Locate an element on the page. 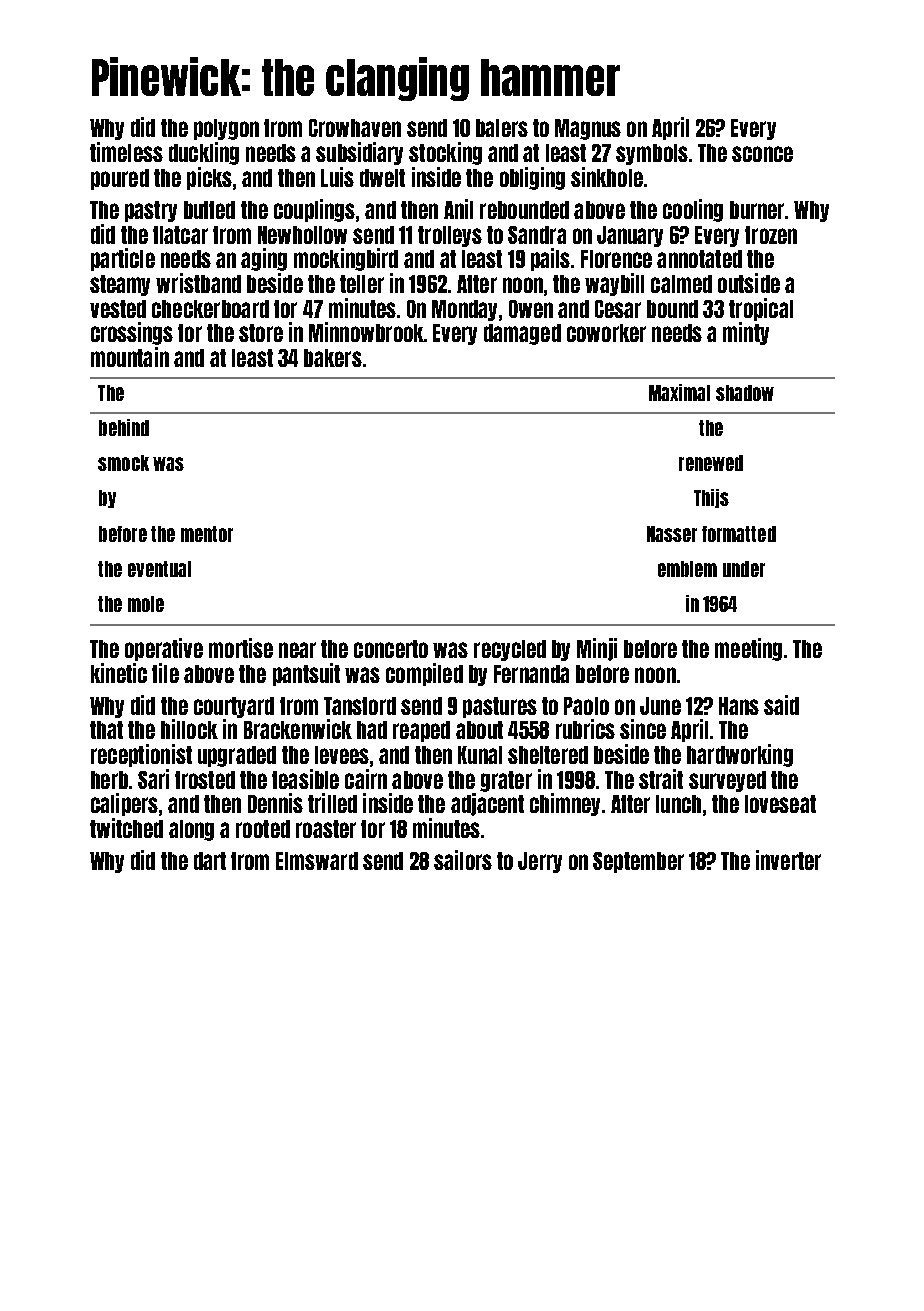  dart is located at coordinates (210, 861).
